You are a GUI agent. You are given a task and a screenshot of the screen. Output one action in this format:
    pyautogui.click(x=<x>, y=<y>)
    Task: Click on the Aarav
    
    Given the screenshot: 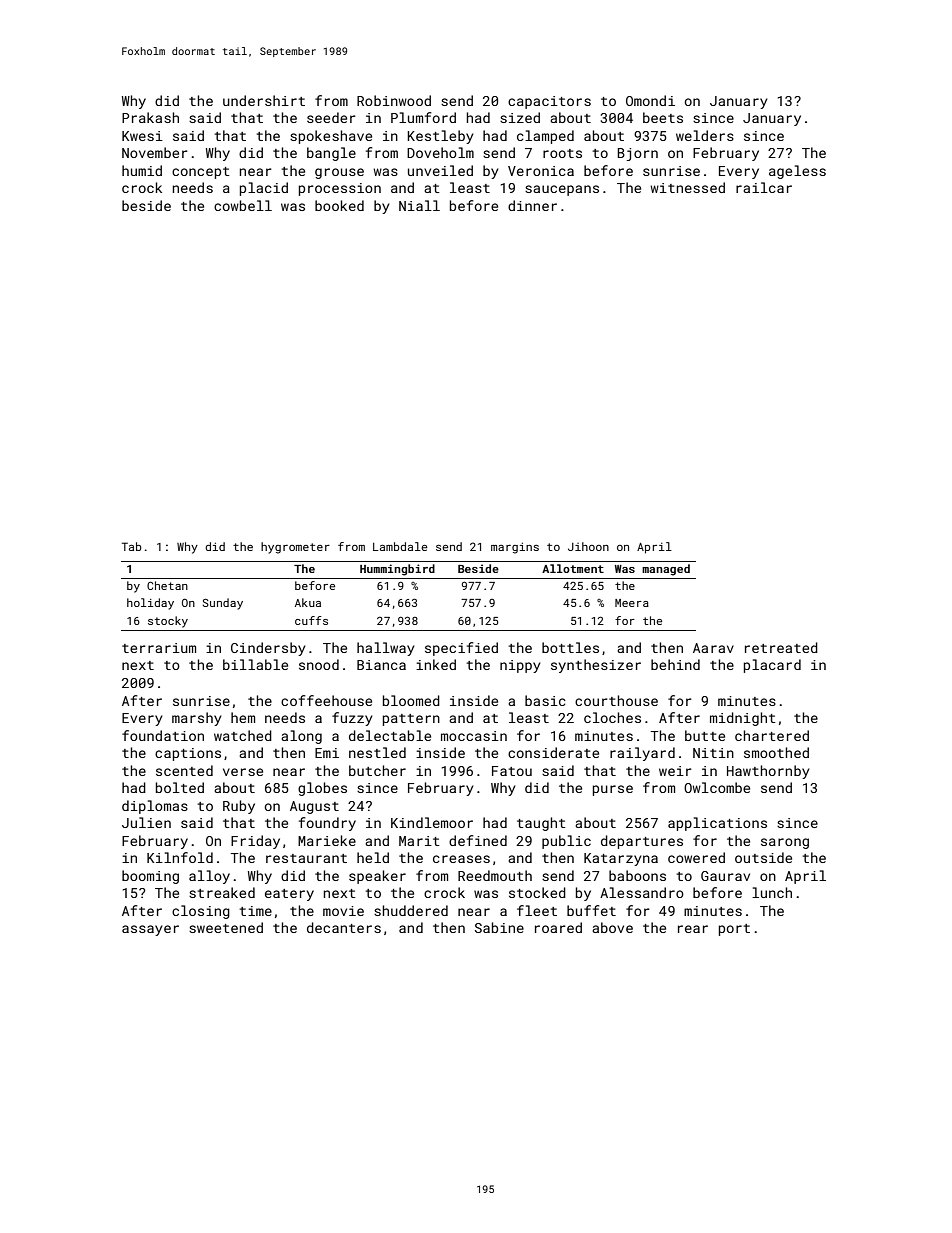 What is the action you would take?
    pyautogui.click(x=713, y=648)
